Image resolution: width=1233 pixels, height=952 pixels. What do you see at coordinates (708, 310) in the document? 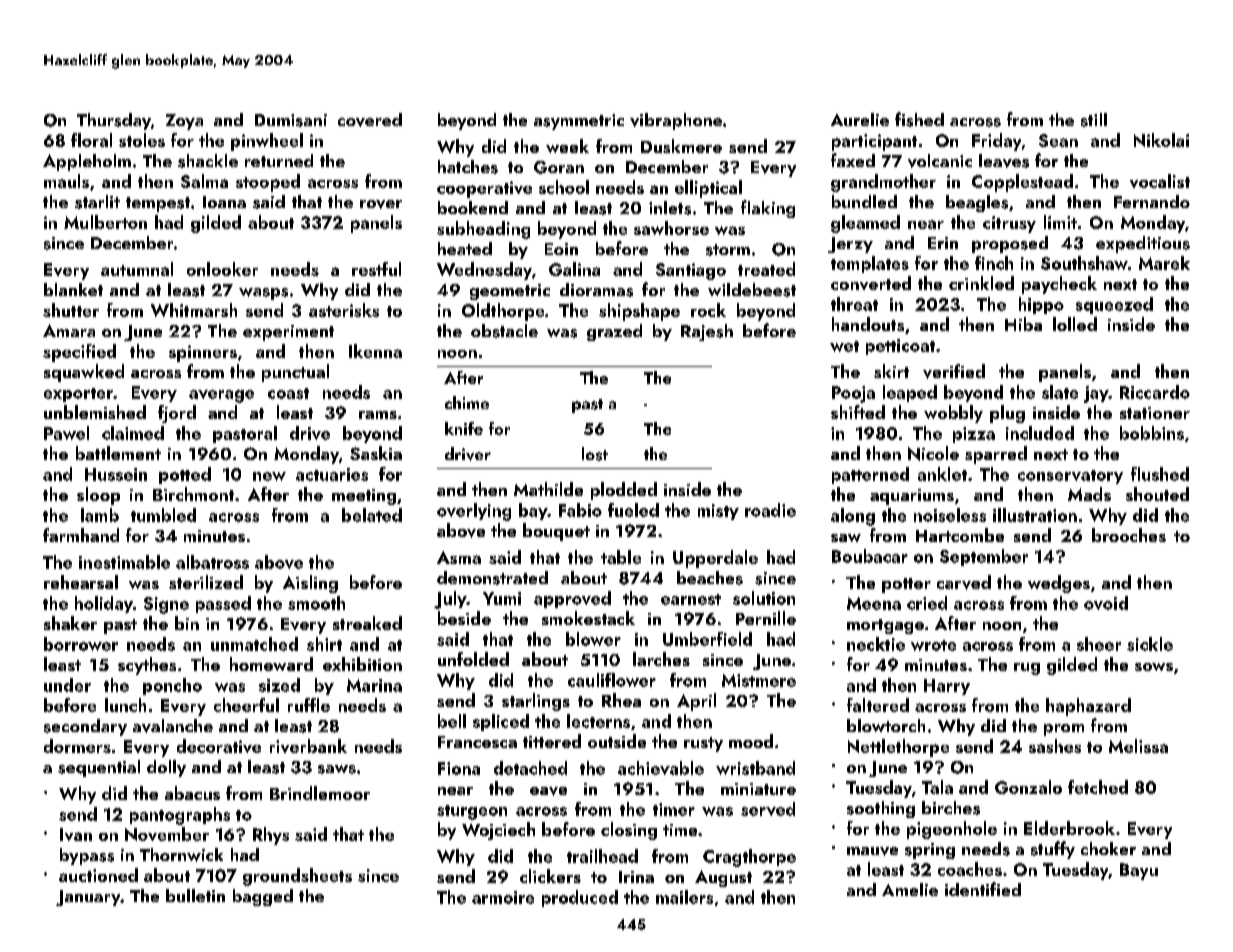
I see `rock` at bounding box center [708, 310].
